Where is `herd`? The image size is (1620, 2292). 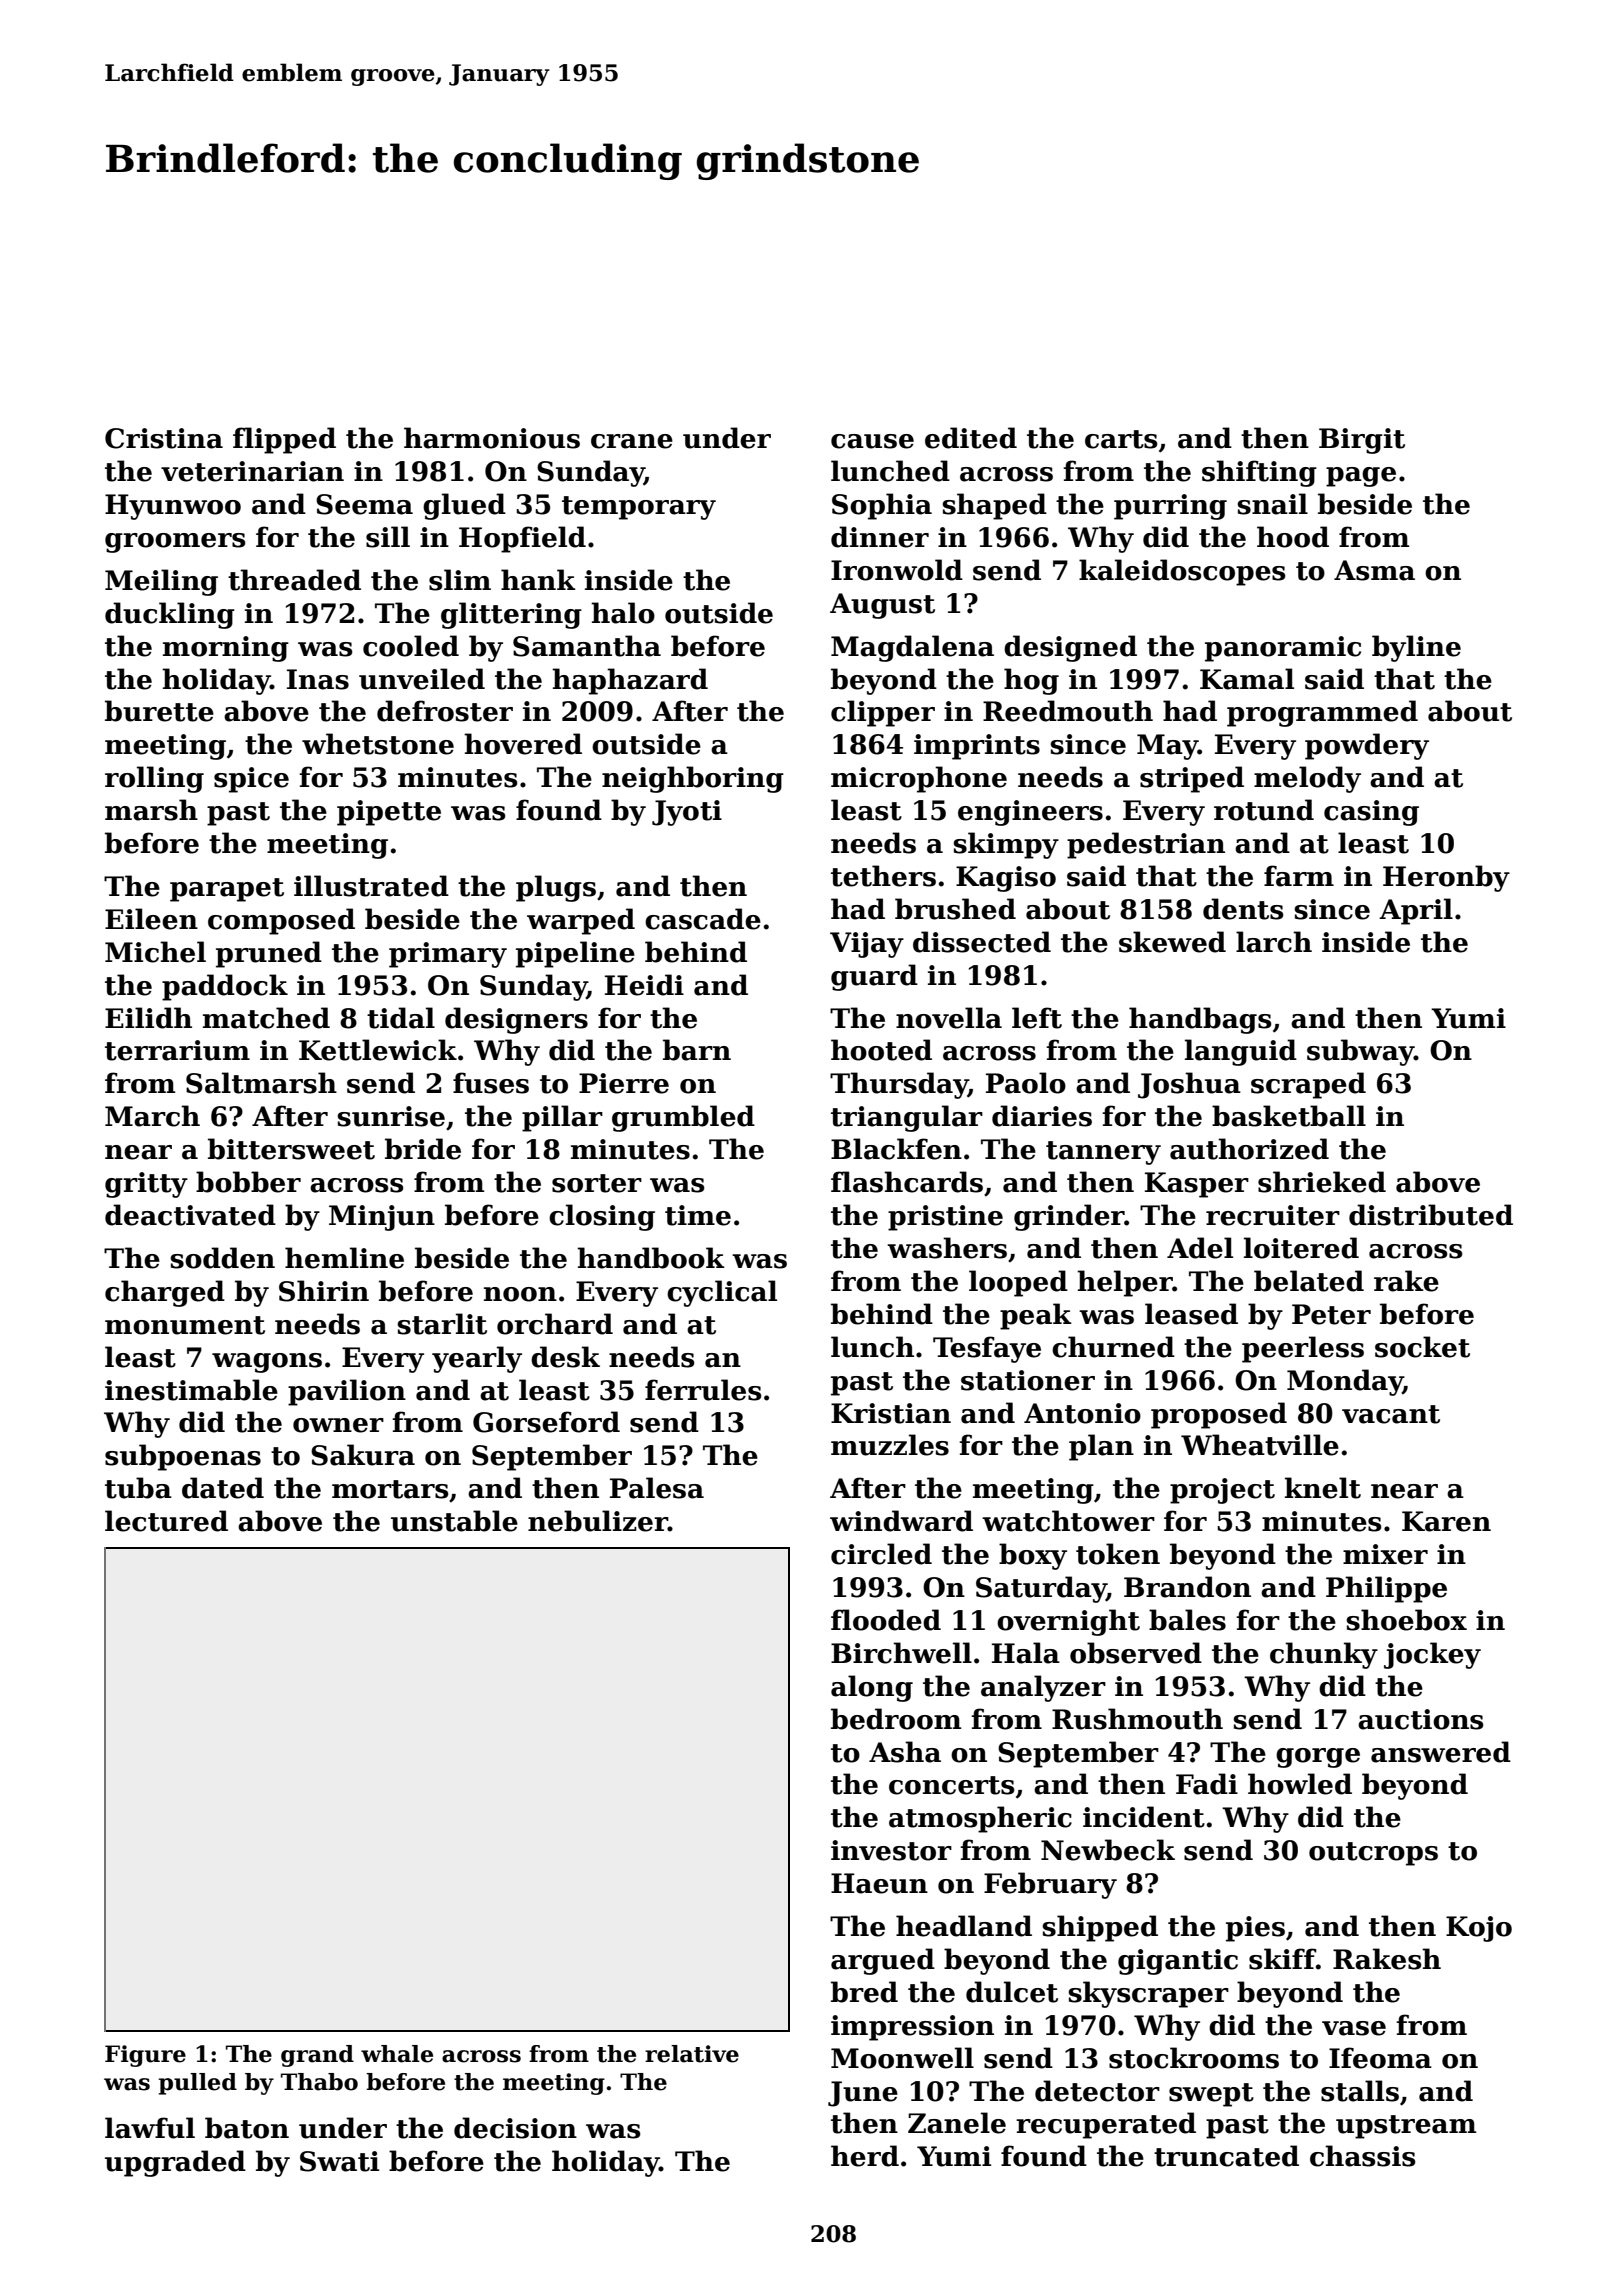
herd is located at coordinates (865, 2156).
